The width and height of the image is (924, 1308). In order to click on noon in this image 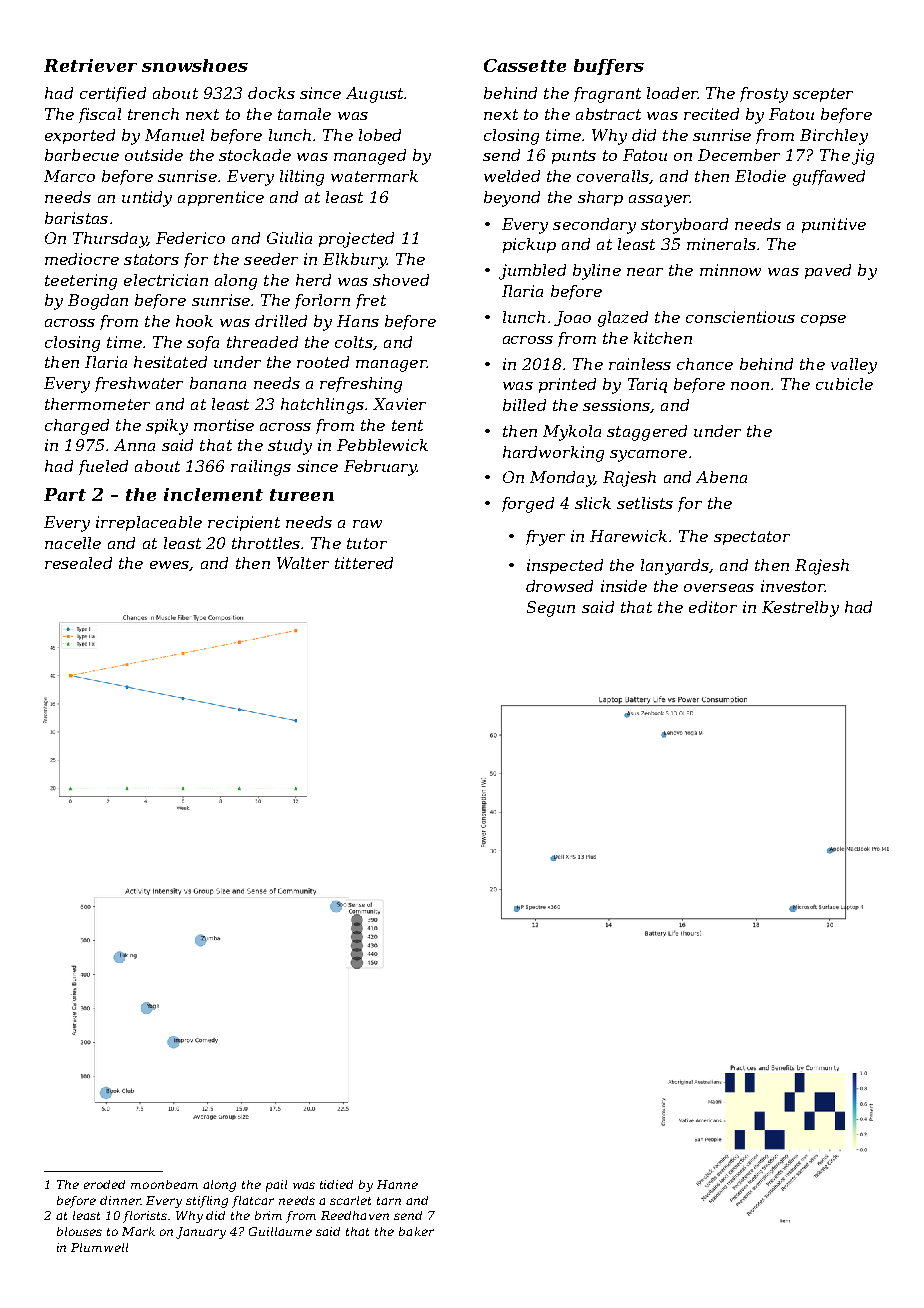, I will do `click(750, 386)`.
